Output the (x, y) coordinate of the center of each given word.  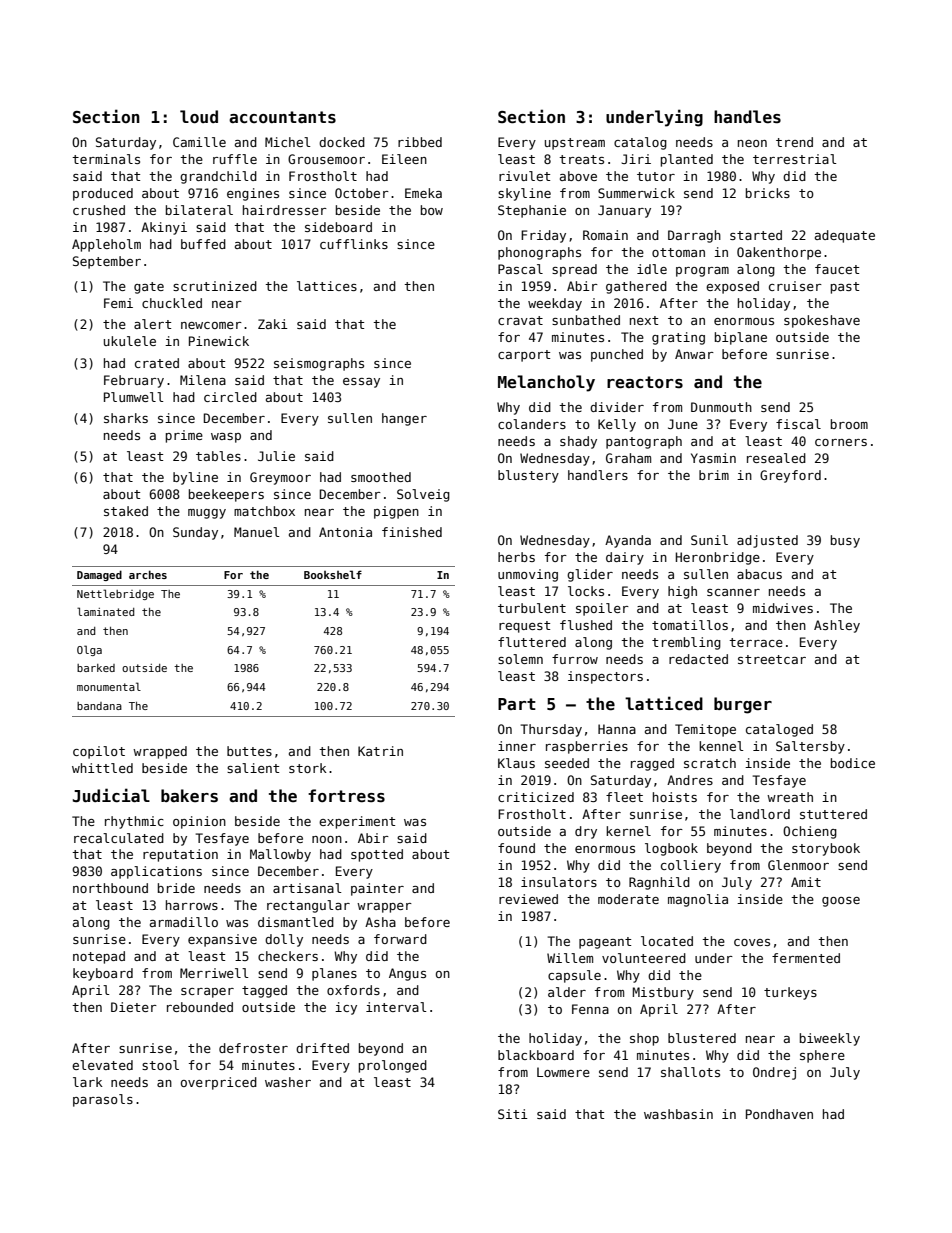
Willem (570, 958)
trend (794, 142)
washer (288, 1082)
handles (747, 117)
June (683, 424)
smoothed (381, 477)
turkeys (790, 993)
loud (199, 116)
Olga (89, 650)
